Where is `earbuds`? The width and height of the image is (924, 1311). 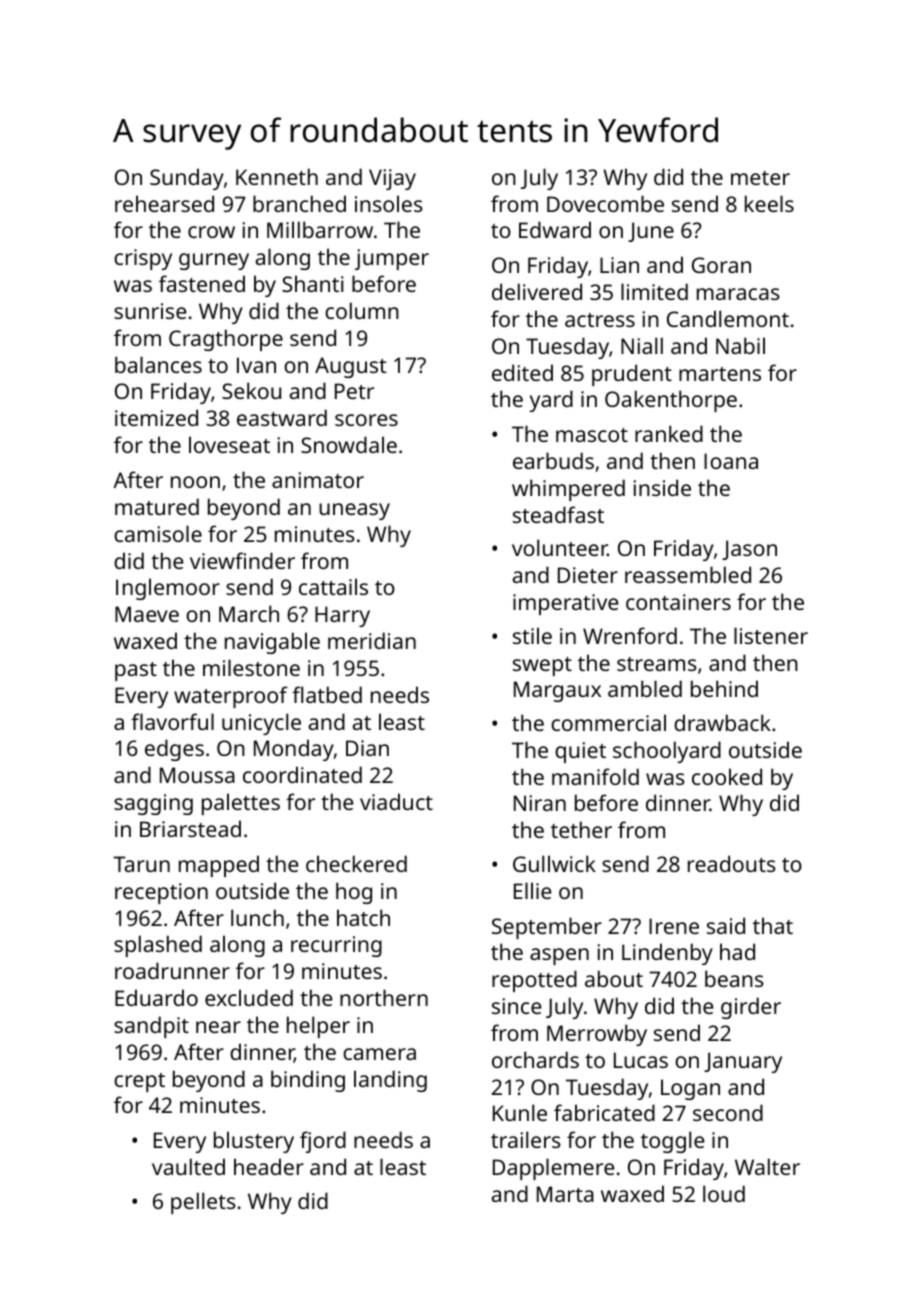 earbuds is located at coordinates (553, 460).
